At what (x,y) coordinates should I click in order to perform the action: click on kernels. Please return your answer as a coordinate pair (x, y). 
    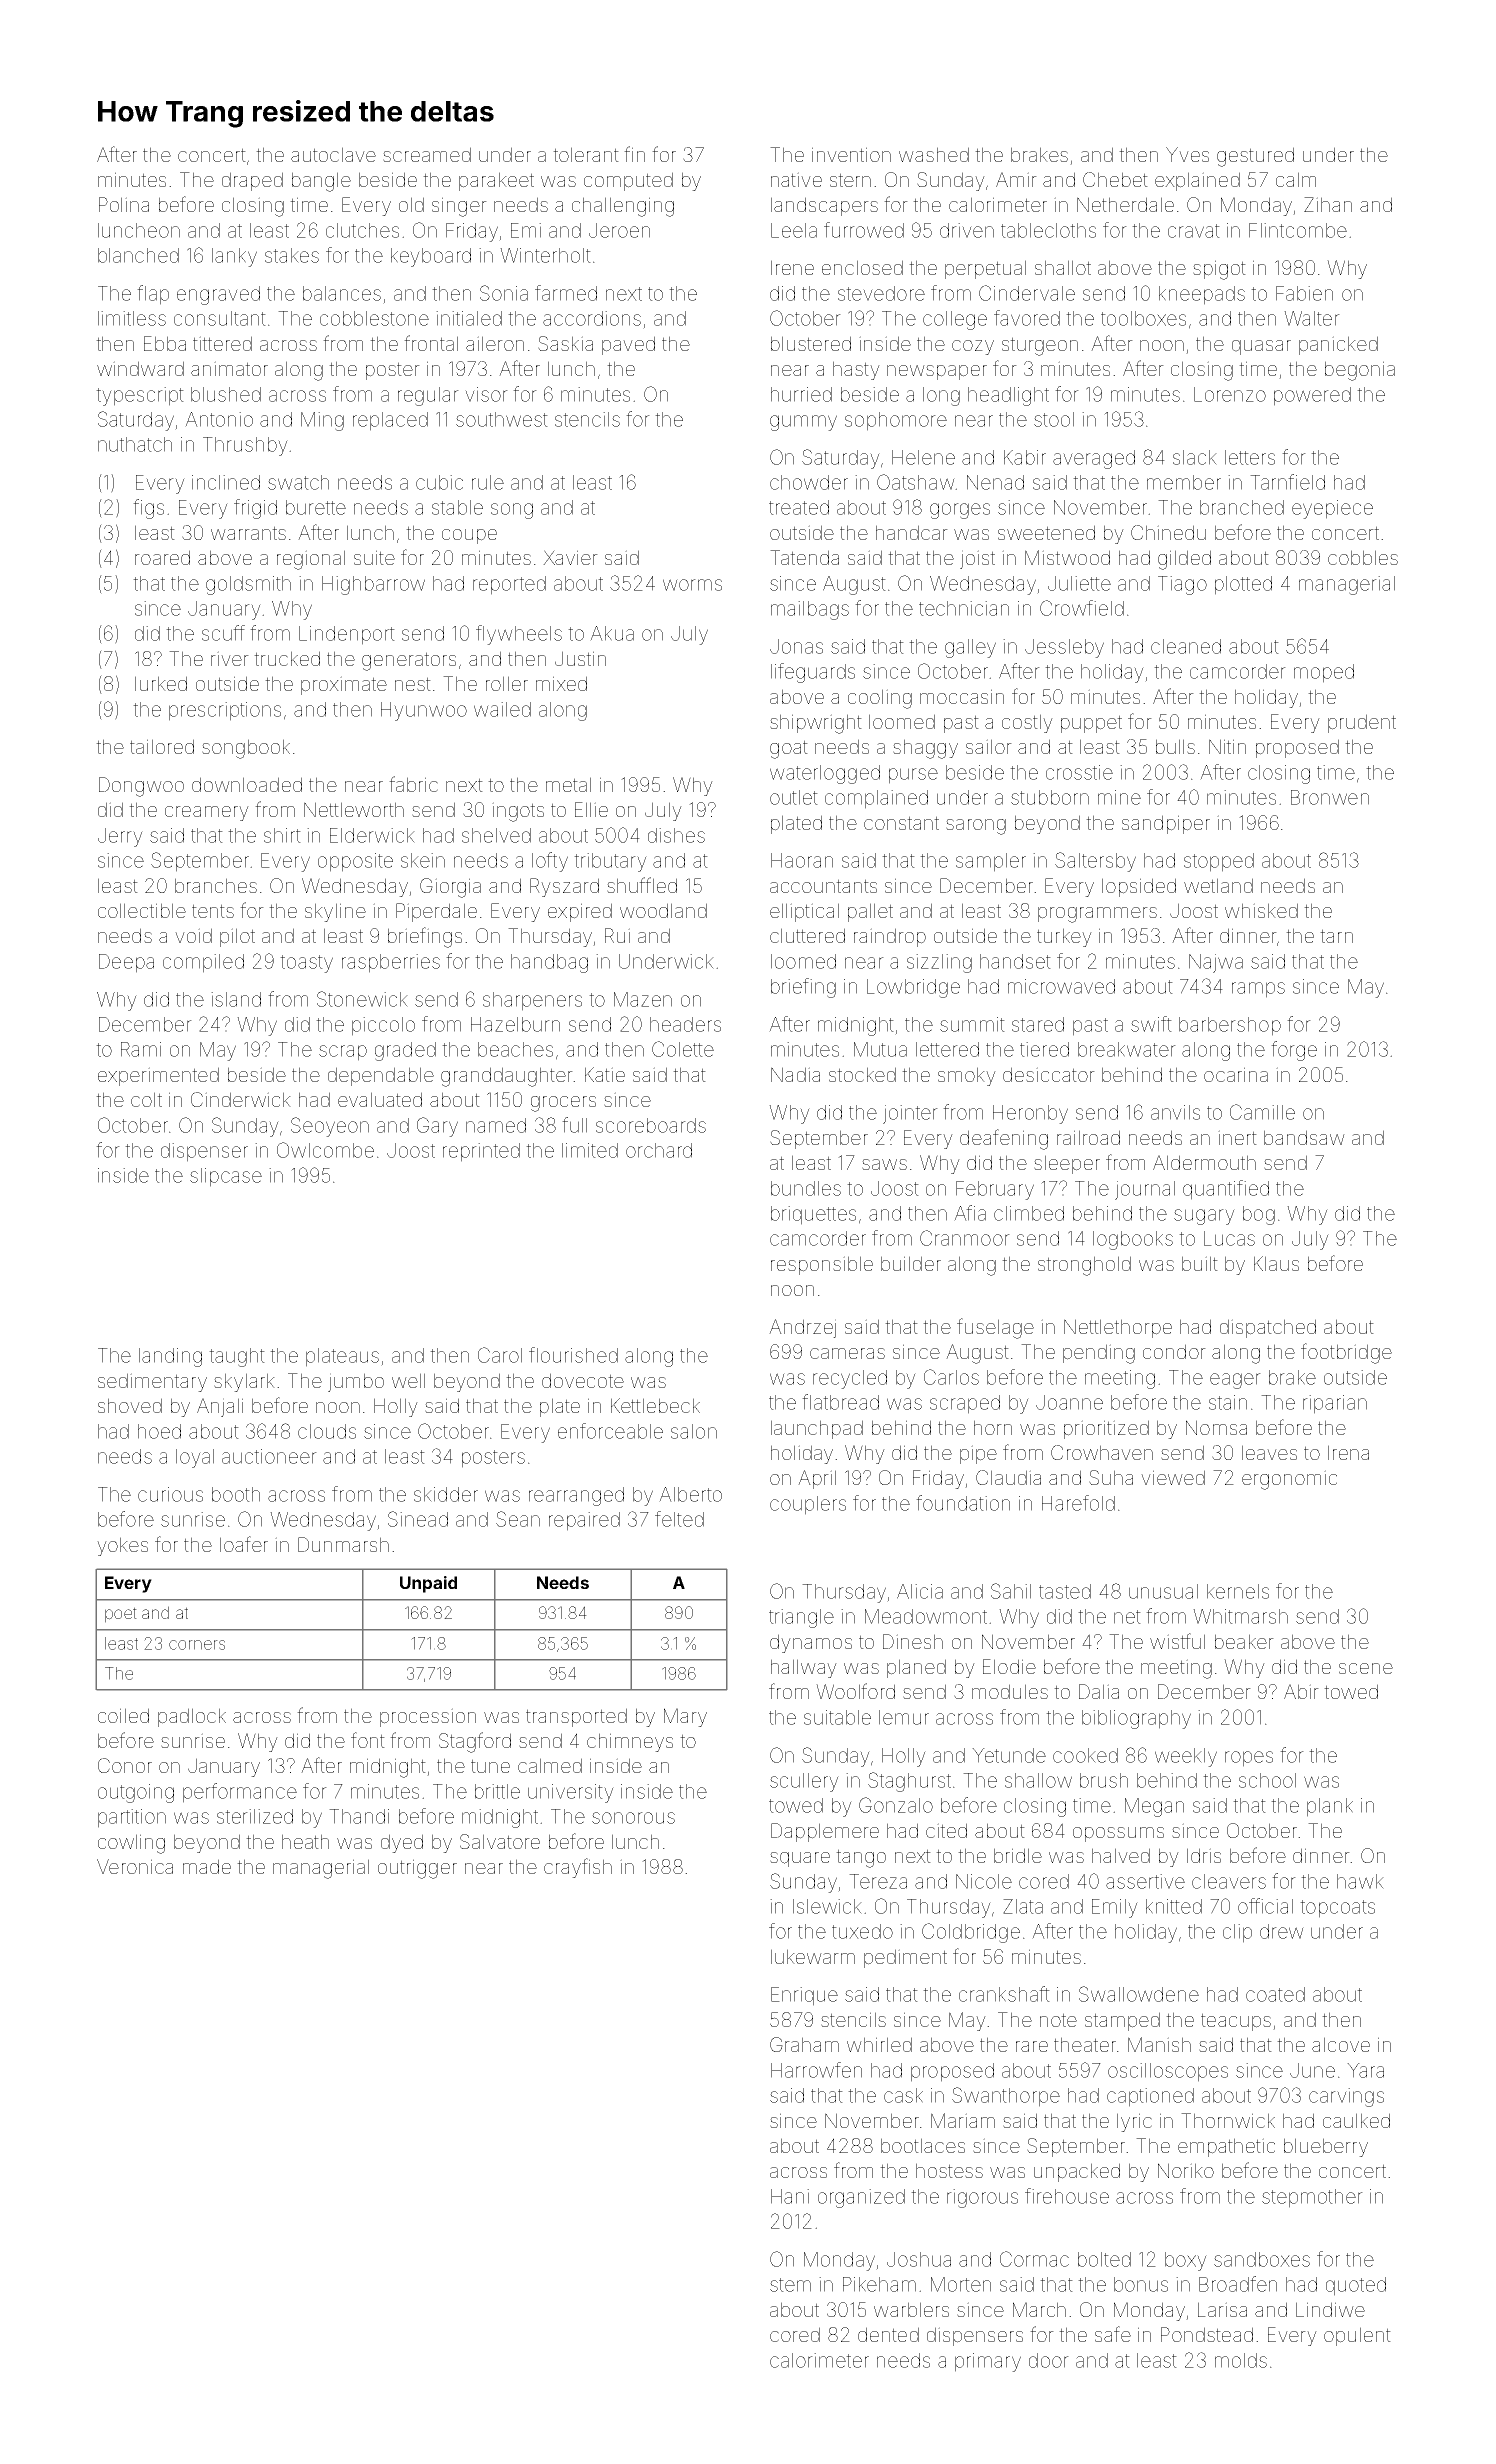
    Looking at the image, I should click on (1238, 1591).
